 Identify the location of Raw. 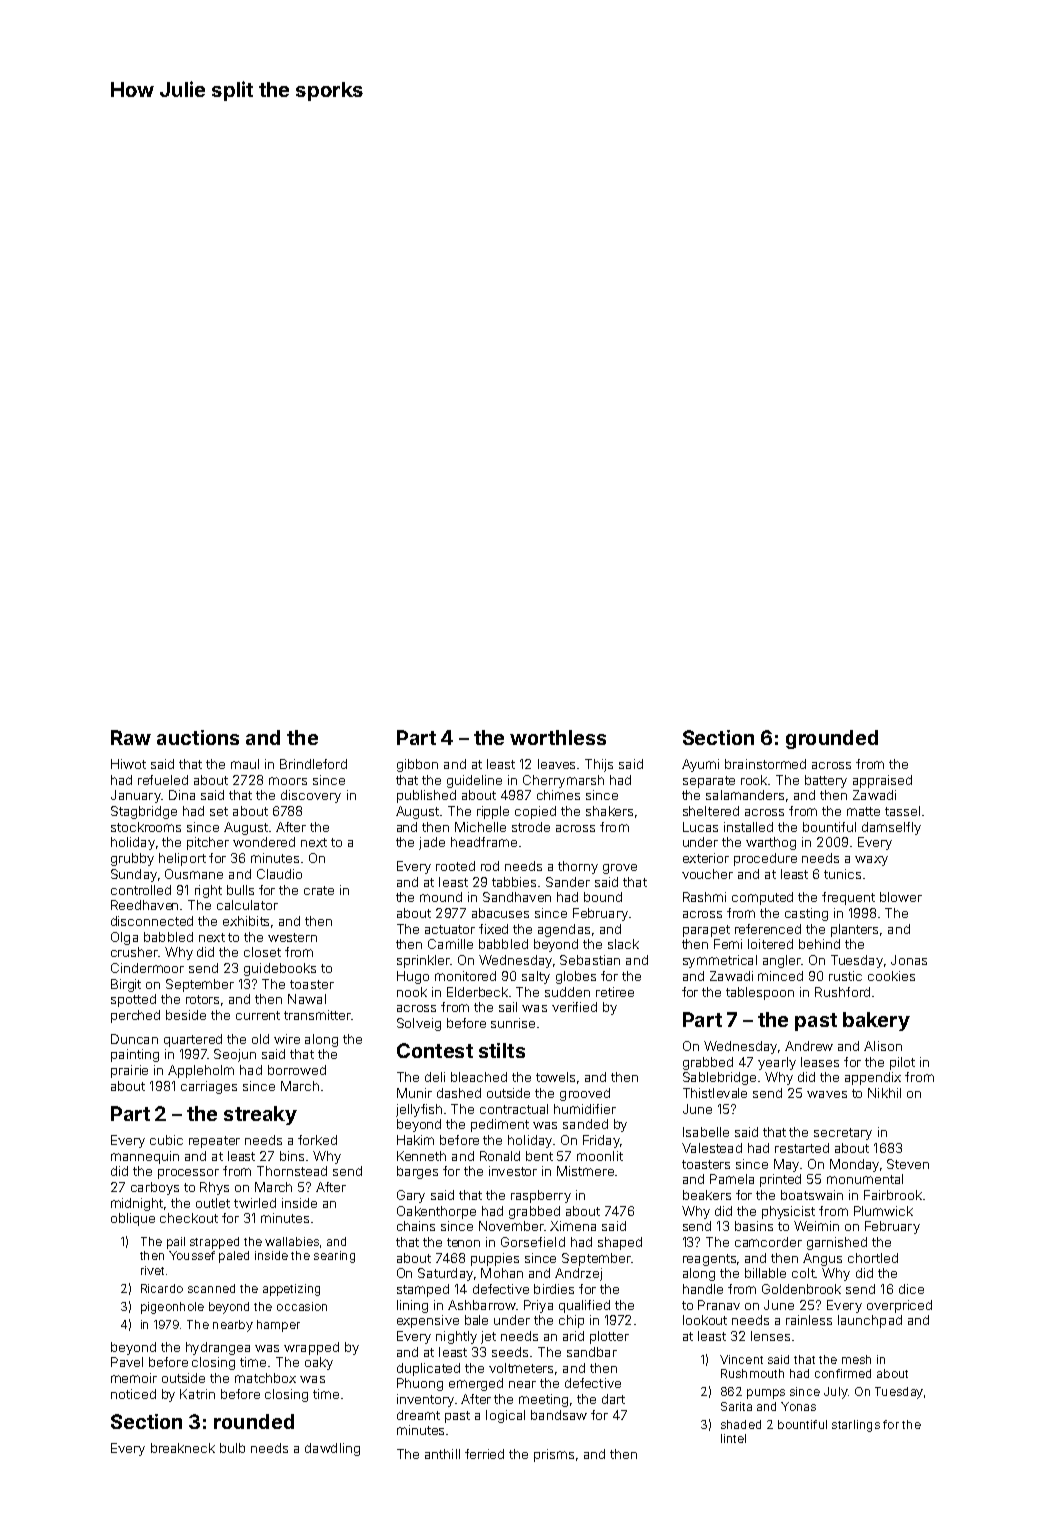
(131, 737).
